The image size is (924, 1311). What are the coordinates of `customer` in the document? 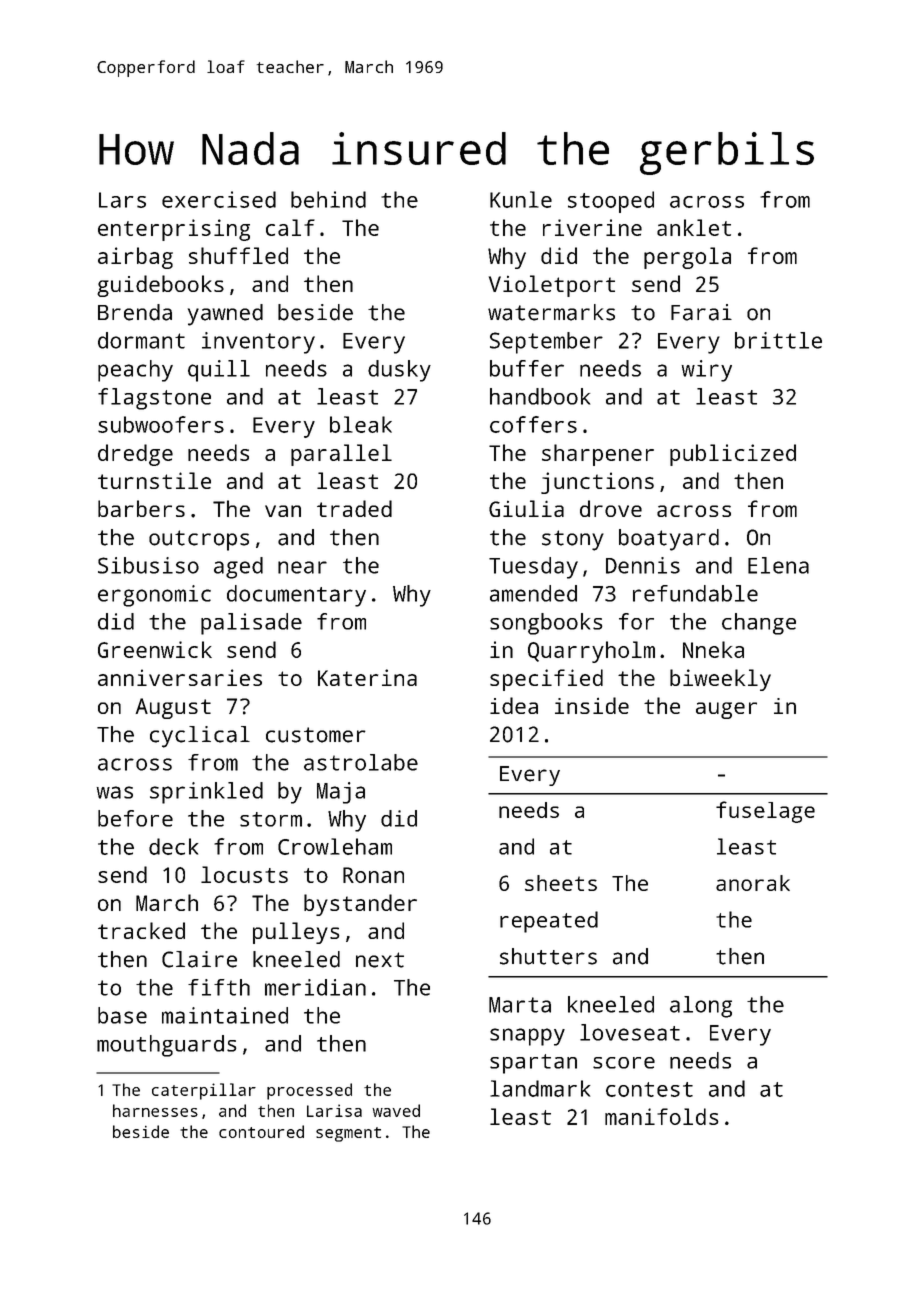 It's located at (316, 735).
